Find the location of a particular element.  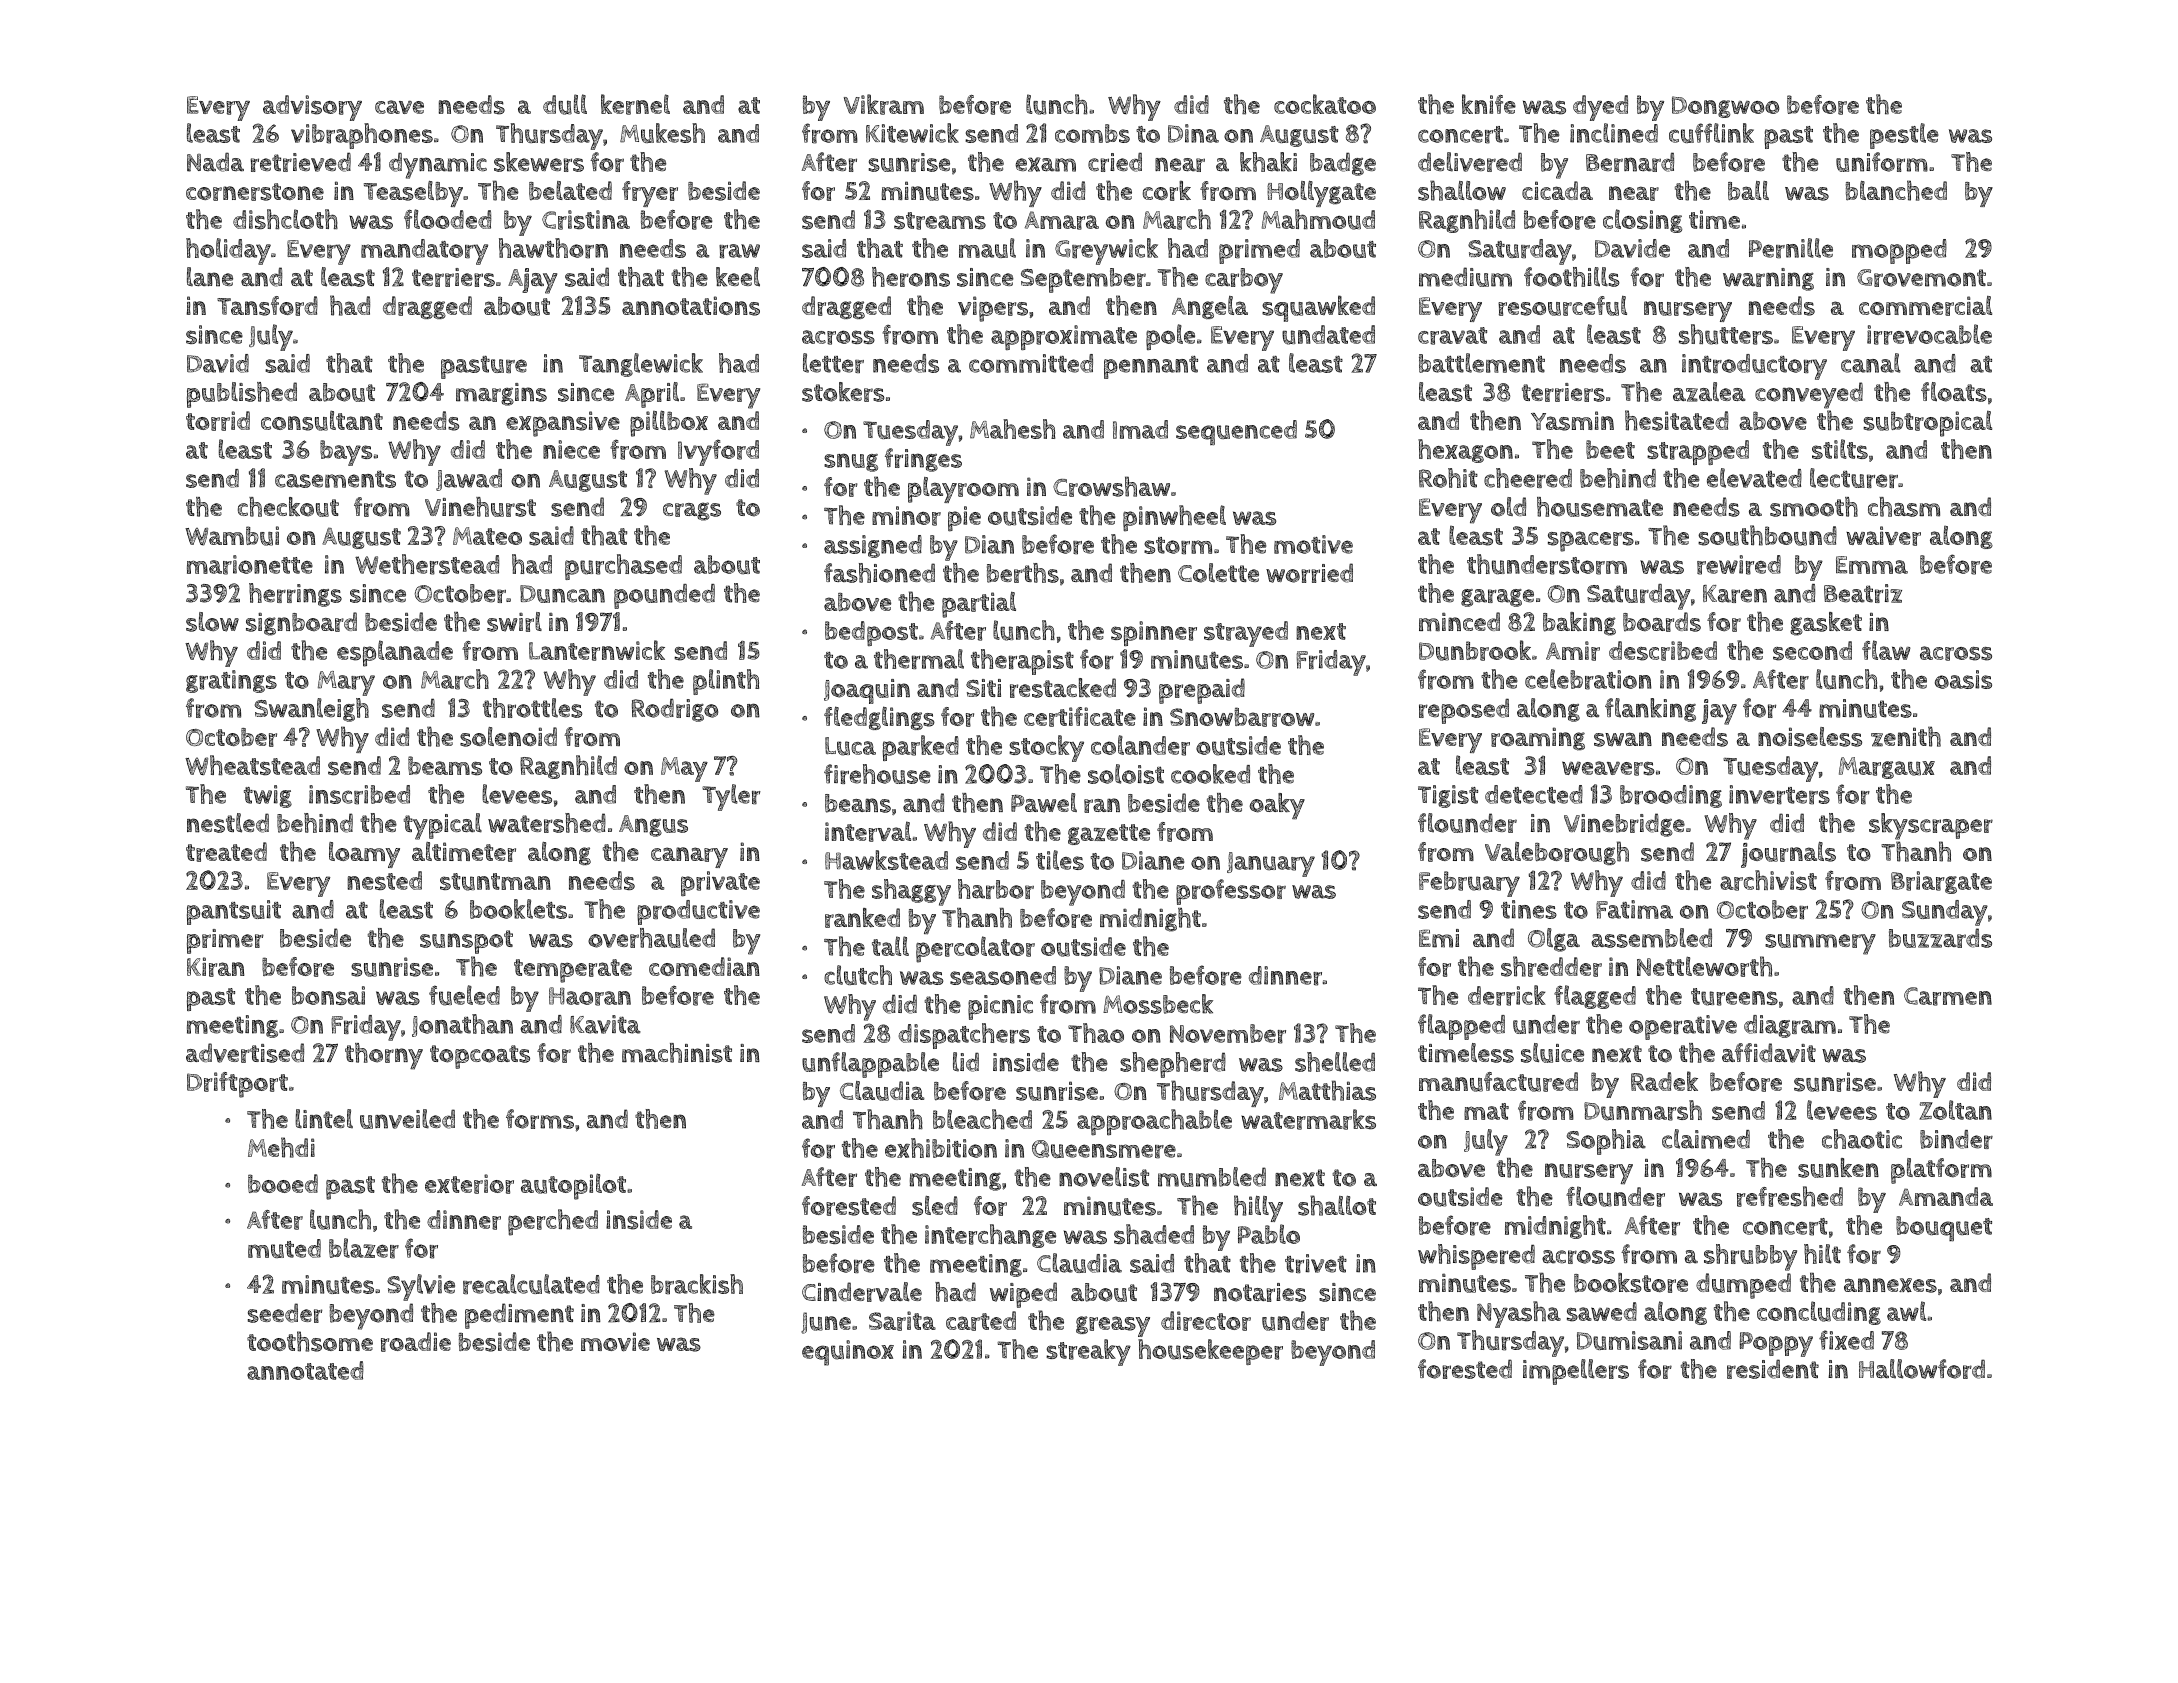

cockatoo is located at coordinates (1325, 104).
